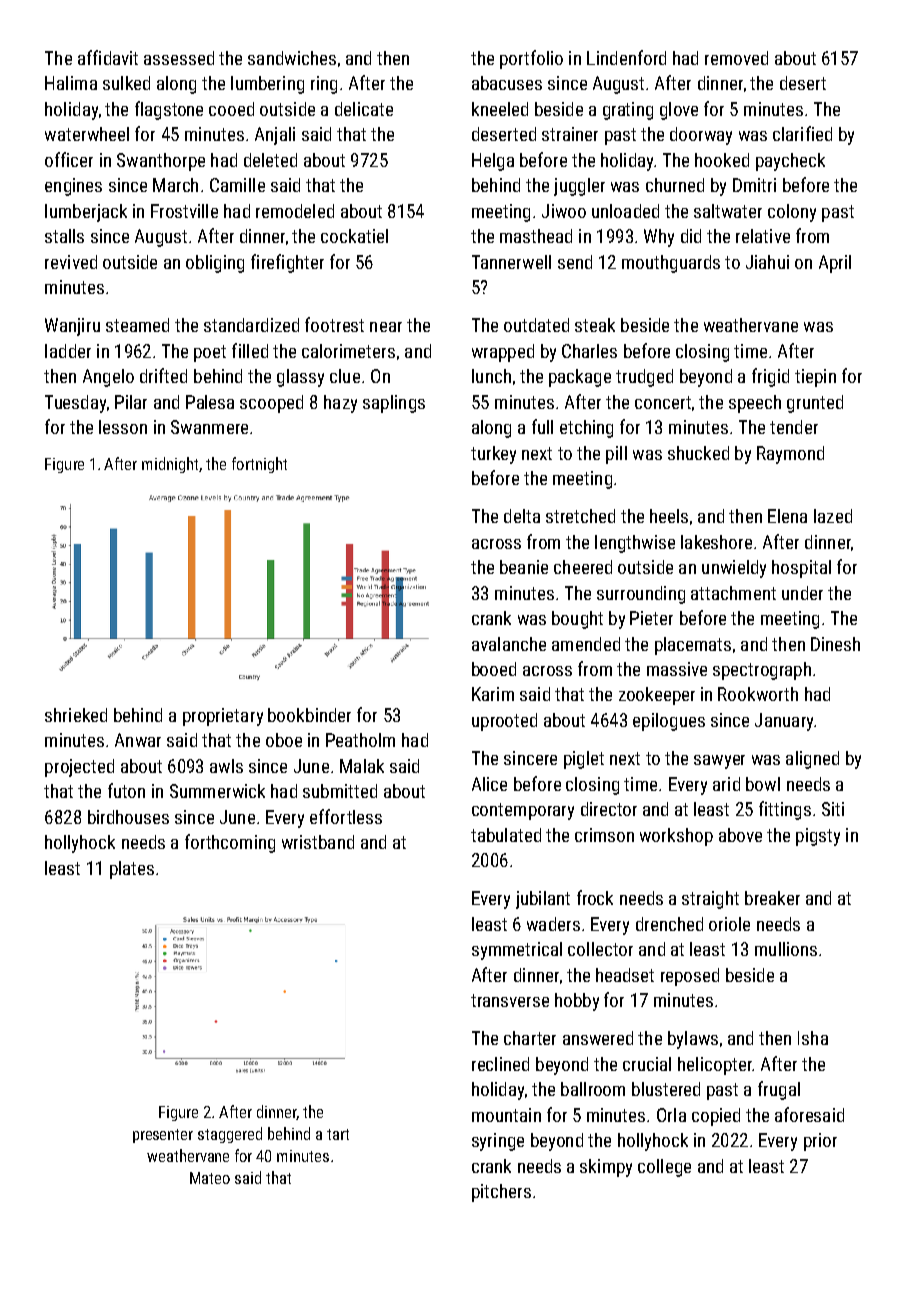 Image resolution: width=908 pixels, height=1316 pixels. I want to click on midnight, so click(170, 465).
